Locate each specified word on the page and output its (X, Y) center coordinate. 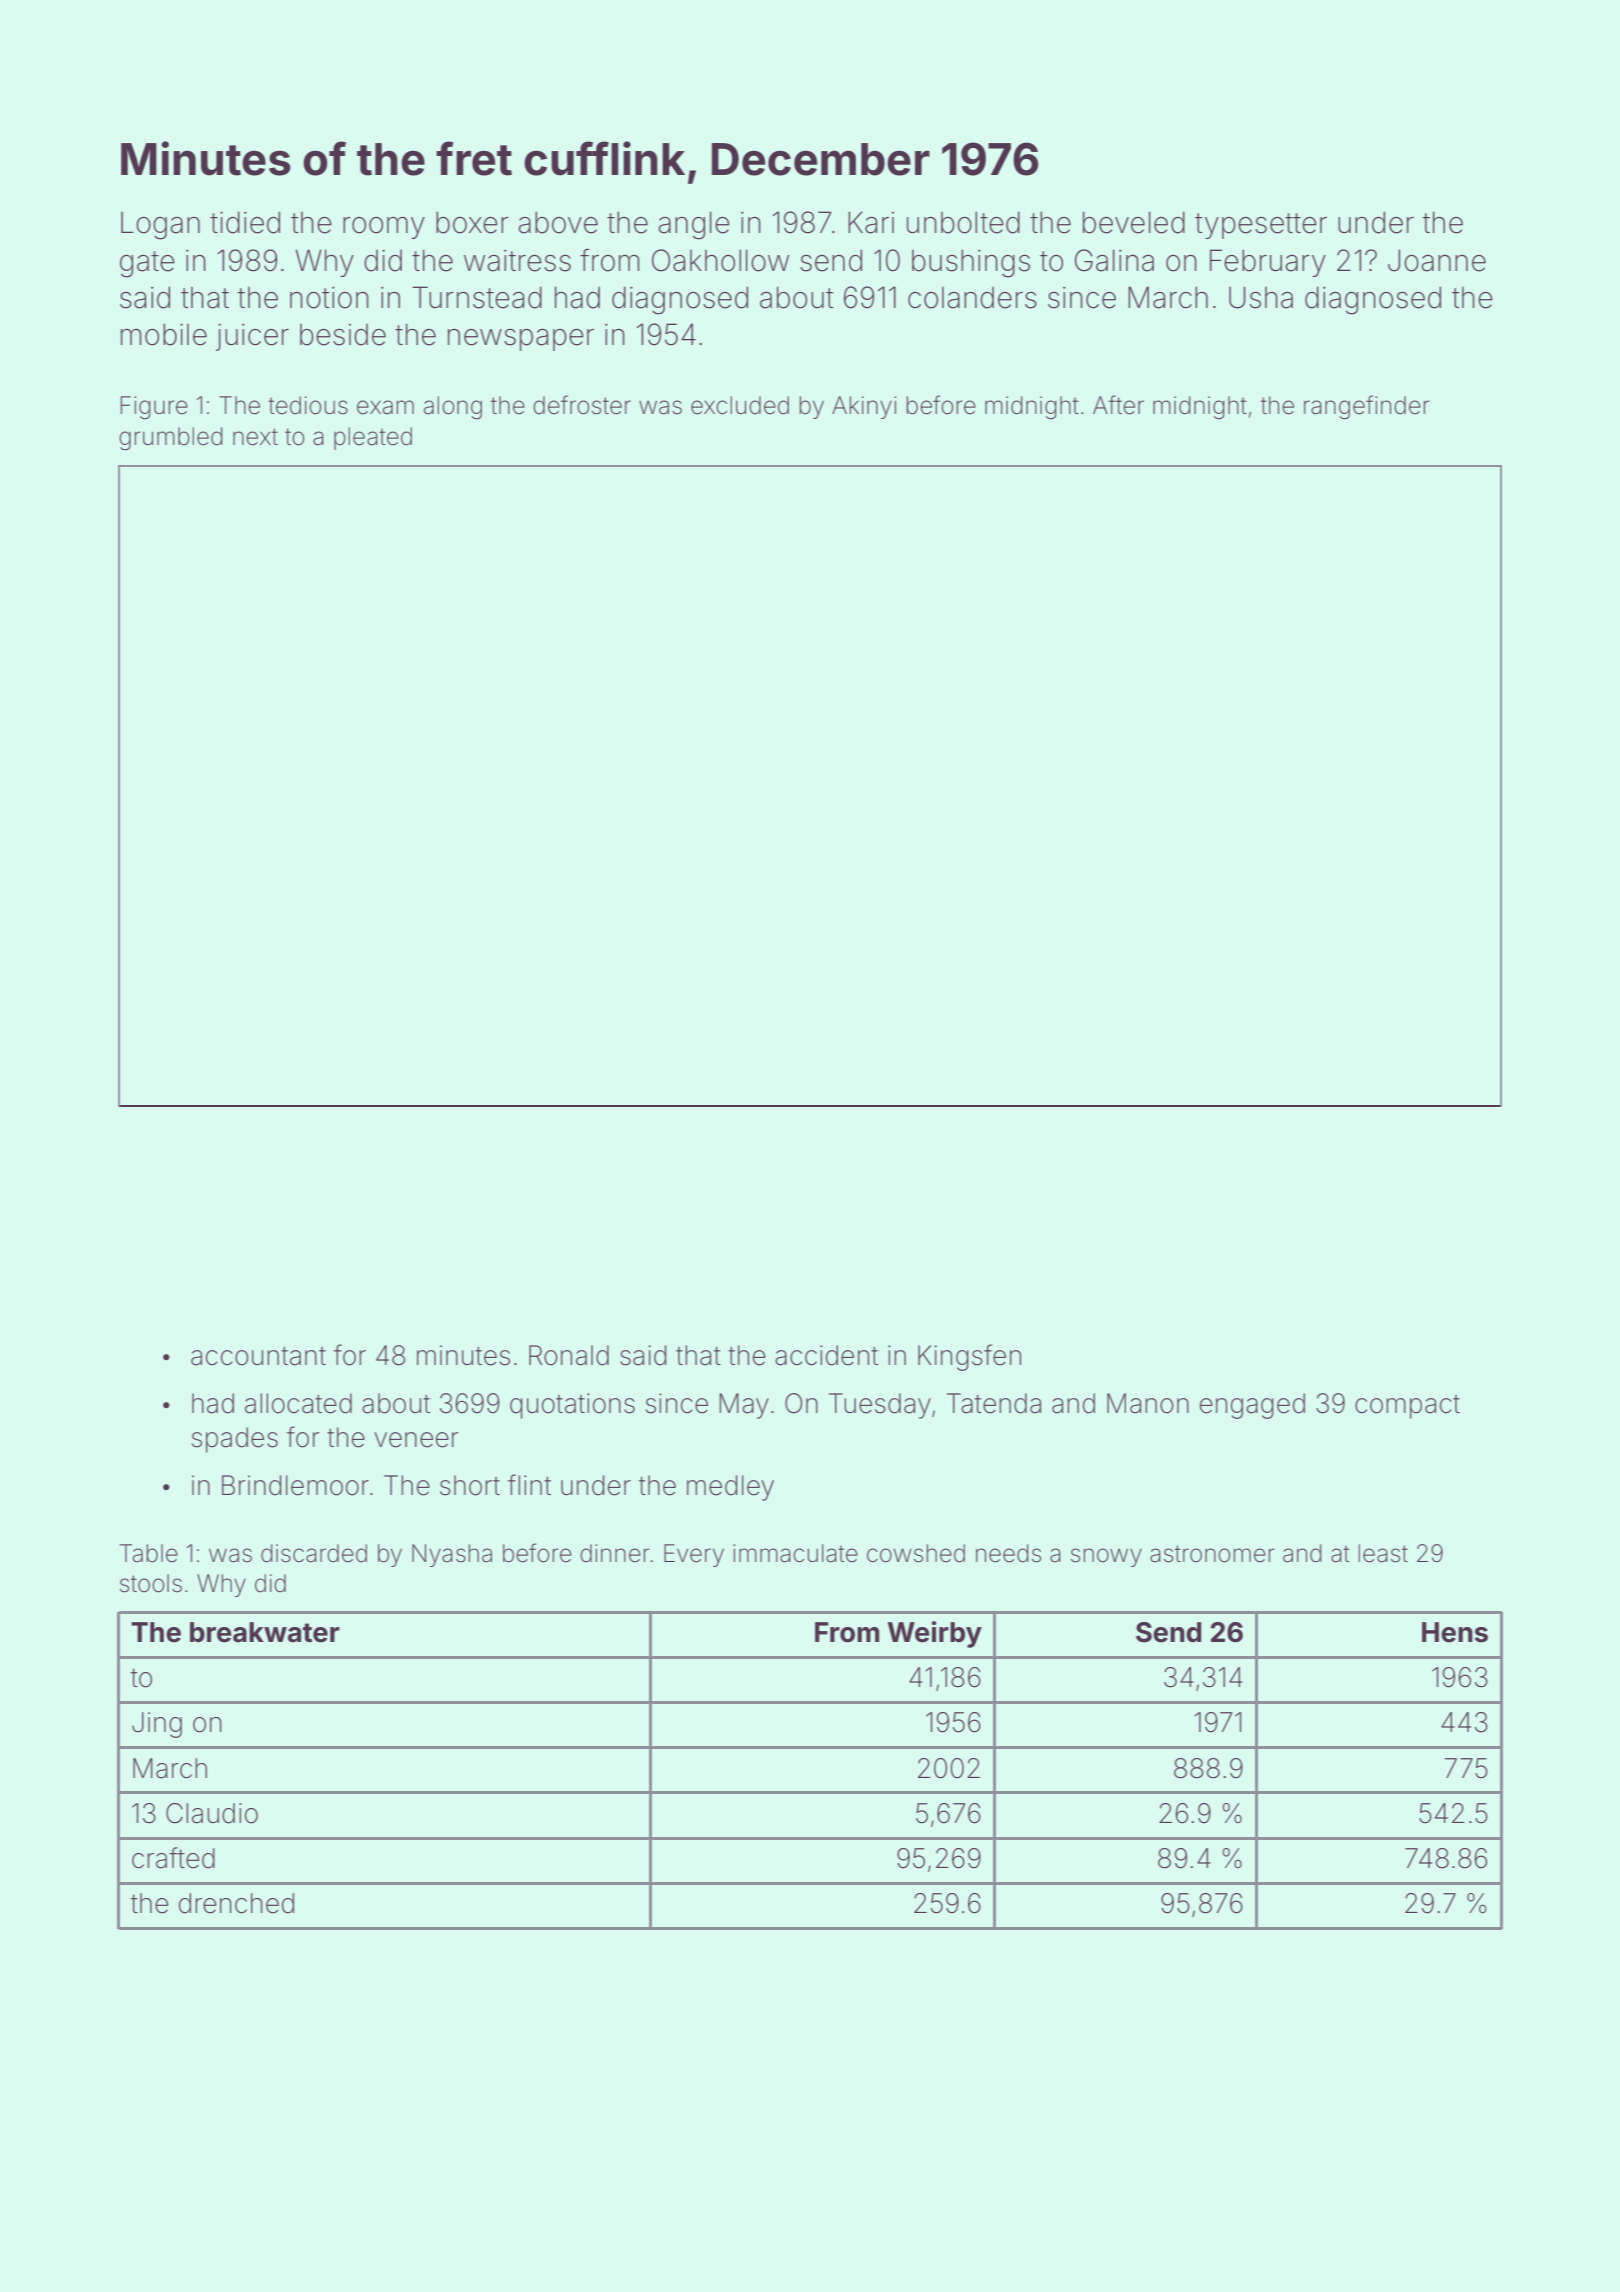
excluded (740, 405)
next (255, 437)
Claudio (212, 1813)
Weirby (934, 1634)
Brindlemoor (295, 1485)
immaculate (795, 1553)
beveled (1134, 222)
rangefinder (1367, 407)
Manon (1148, 1403)
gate (147, 264)
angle (694, 225)
